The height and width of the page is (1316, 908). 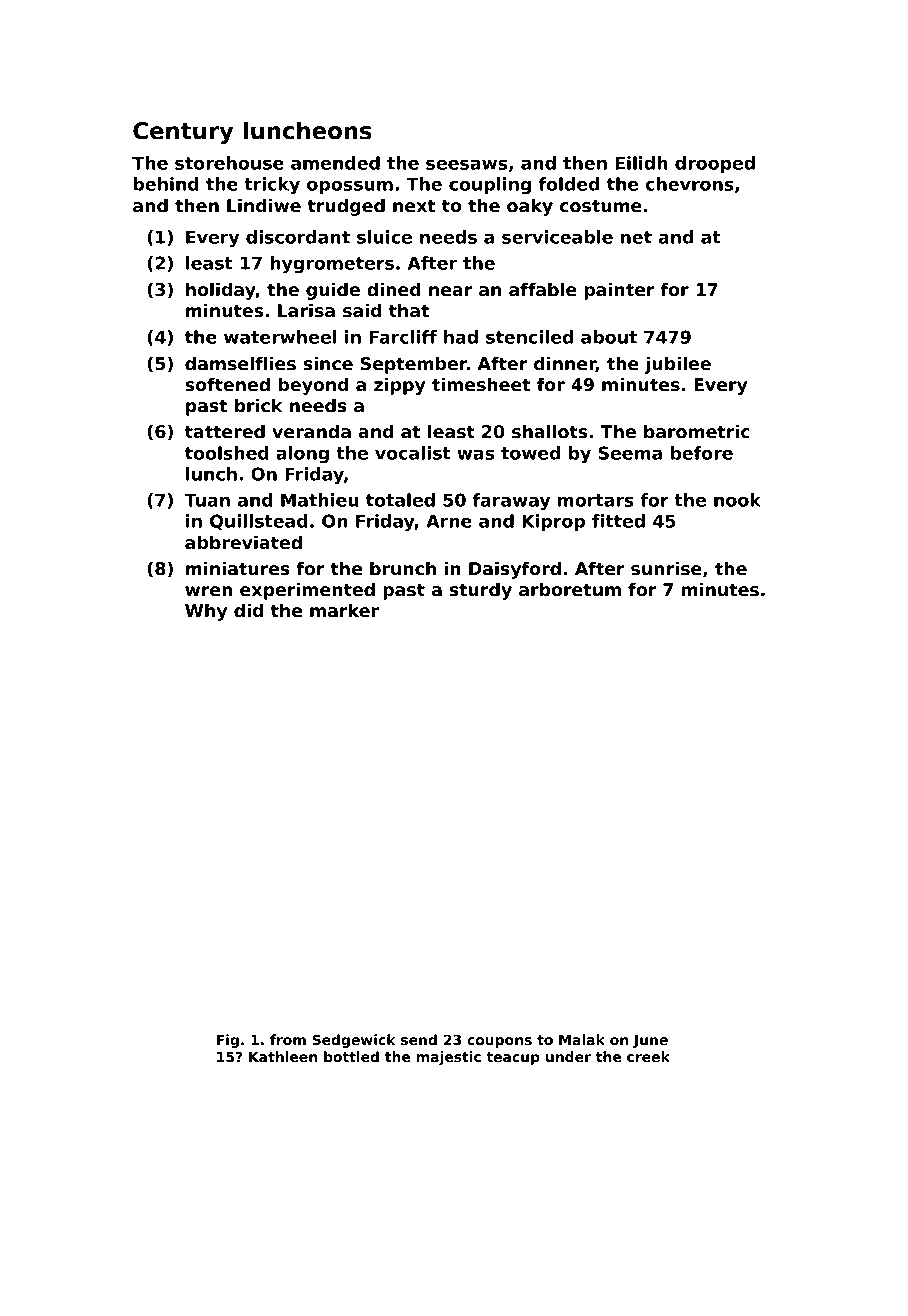 I want to click on creek, so click(x=648, y=1056).
